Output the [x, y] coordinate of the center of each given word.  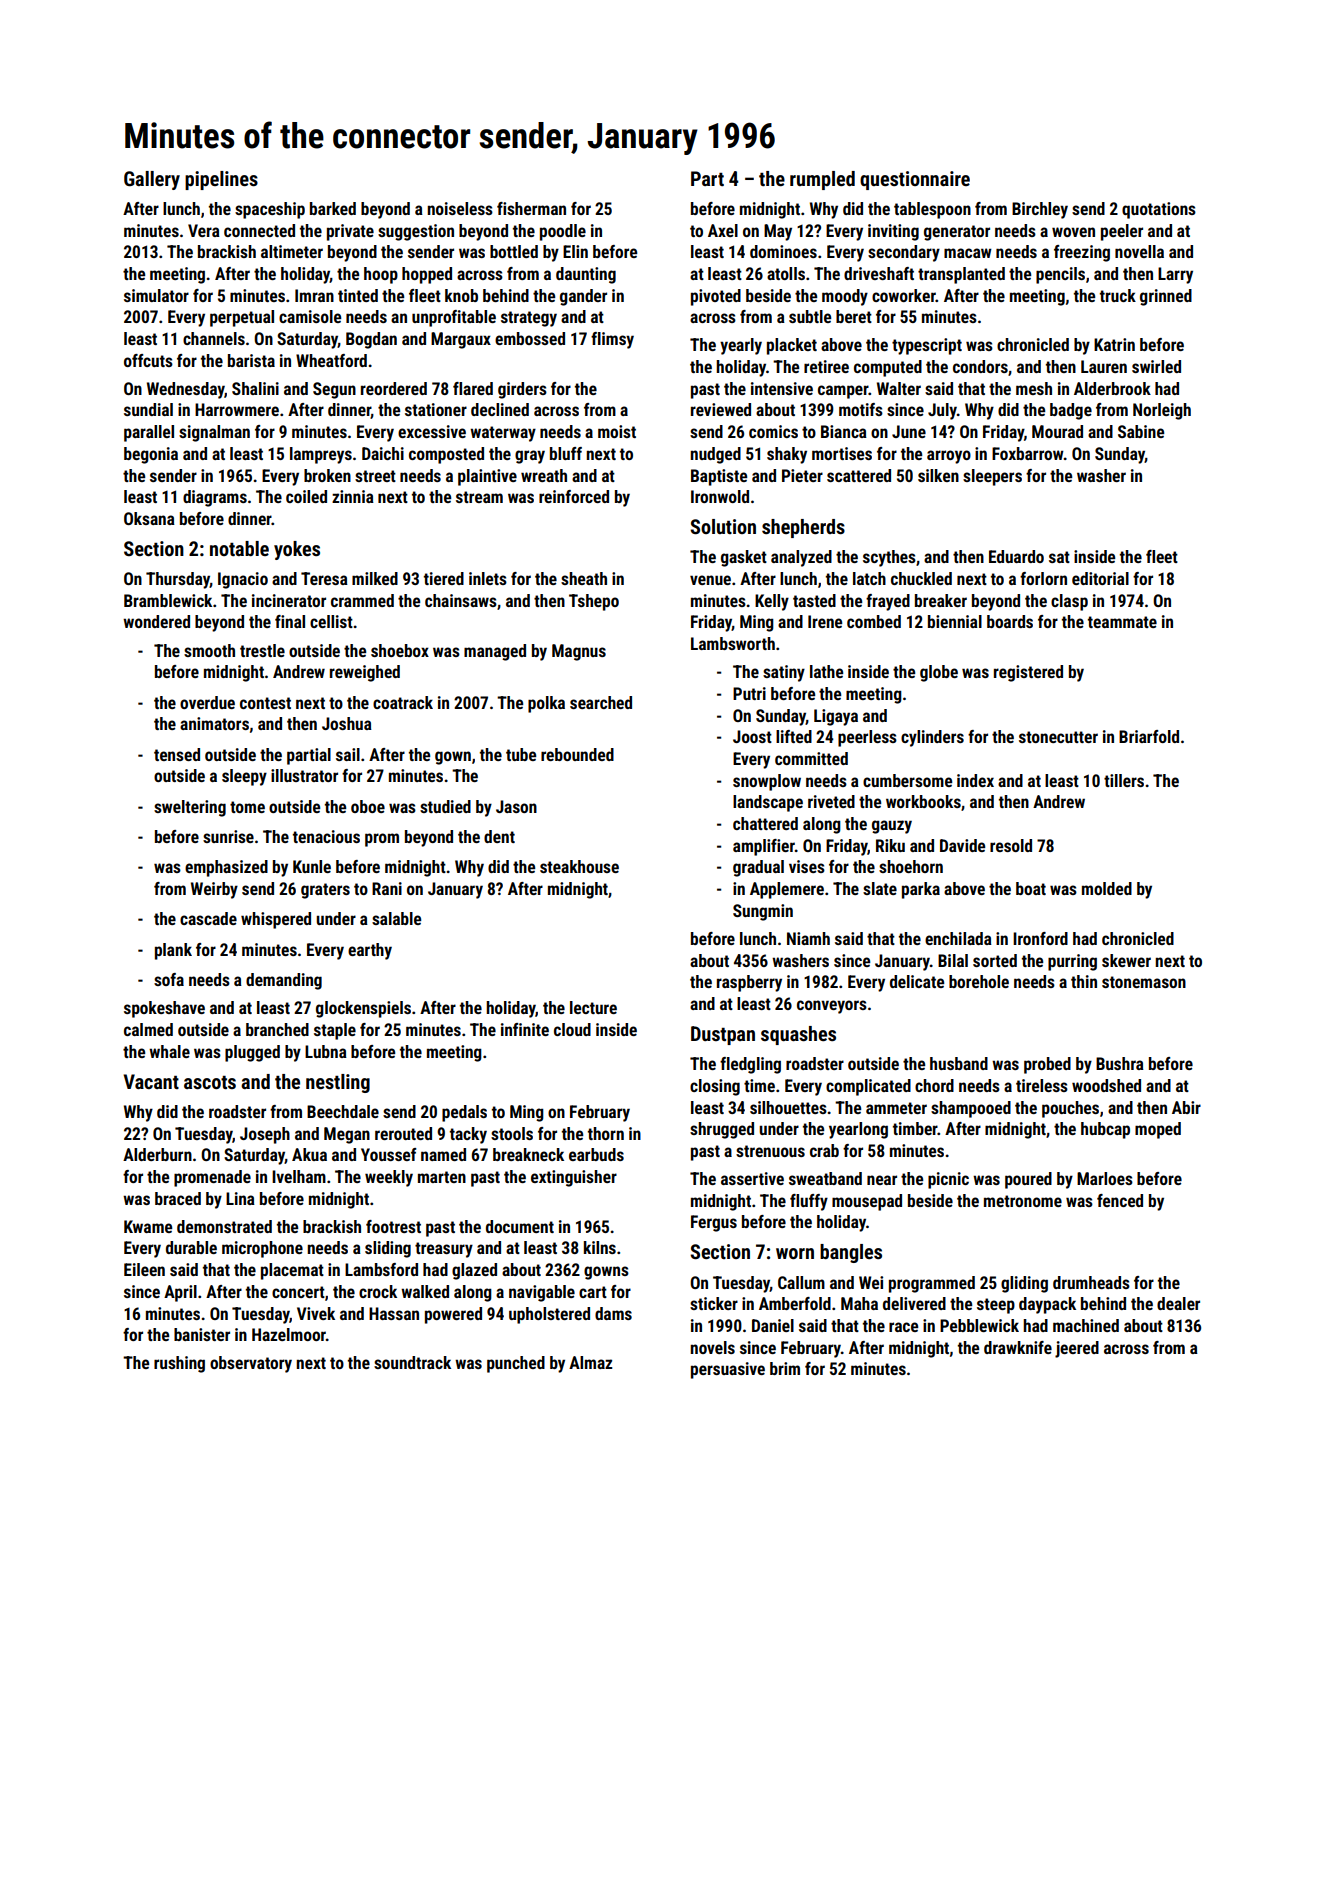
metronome [1023, 1201]
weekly [389, 1178]
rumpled [822, 180]
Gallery [152, 180]
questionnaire [915, 180]
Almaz [590, 1362]
